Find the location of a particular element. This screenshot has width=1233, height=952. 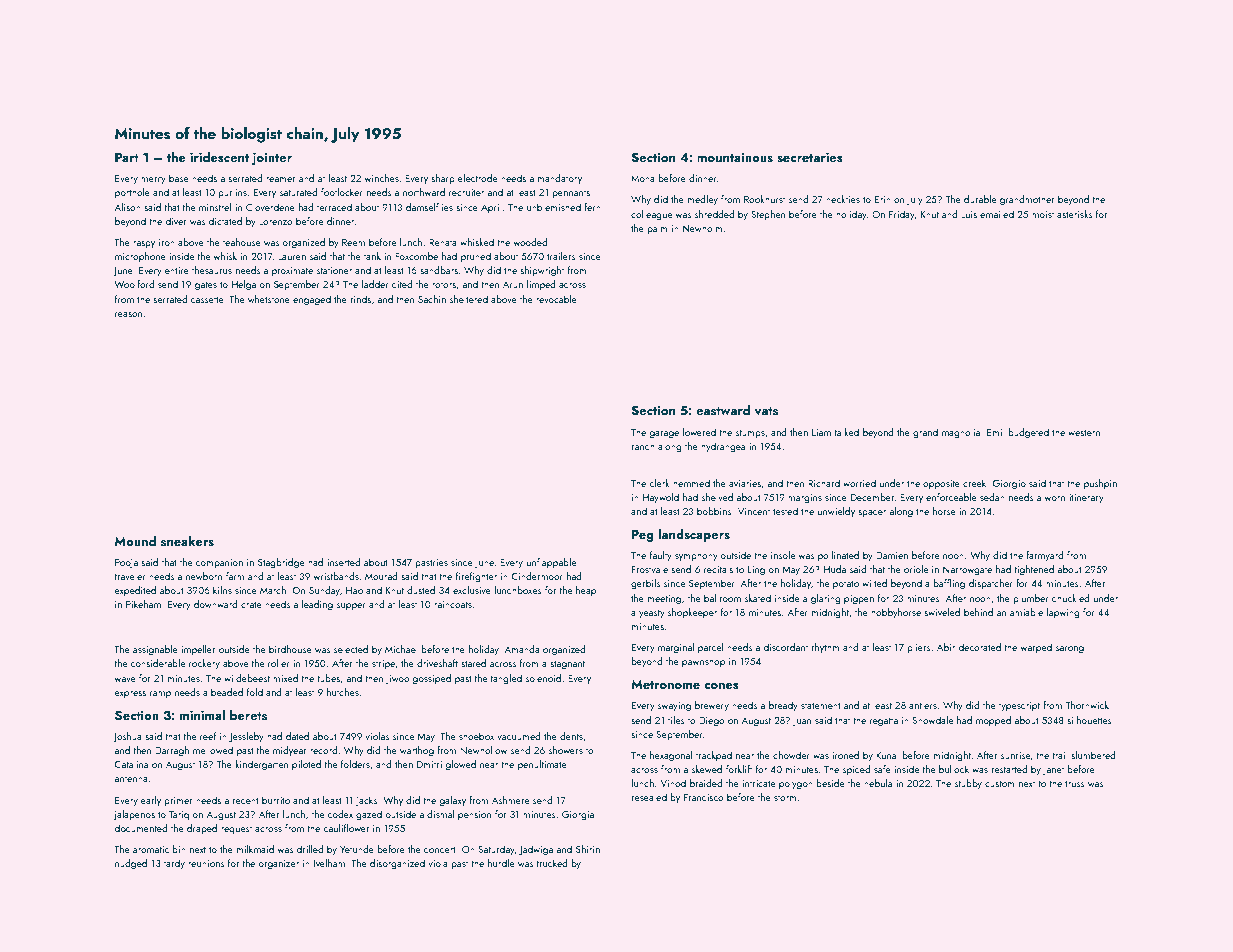

revocable is located at coordinates (556, 299).
